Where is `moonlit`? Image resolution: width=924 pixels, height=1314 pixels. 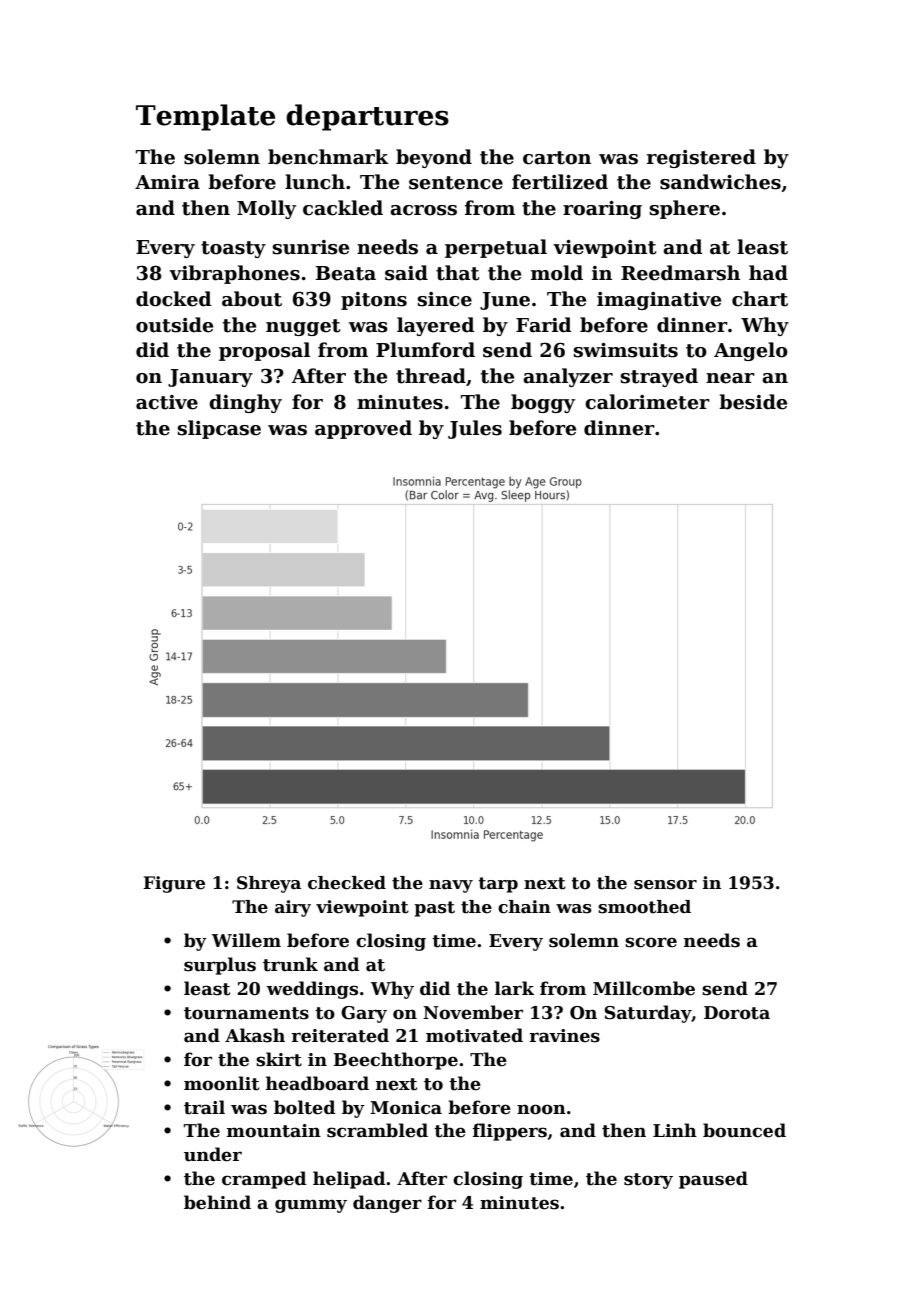
moonlit is located at coordinates (222, 1083).
